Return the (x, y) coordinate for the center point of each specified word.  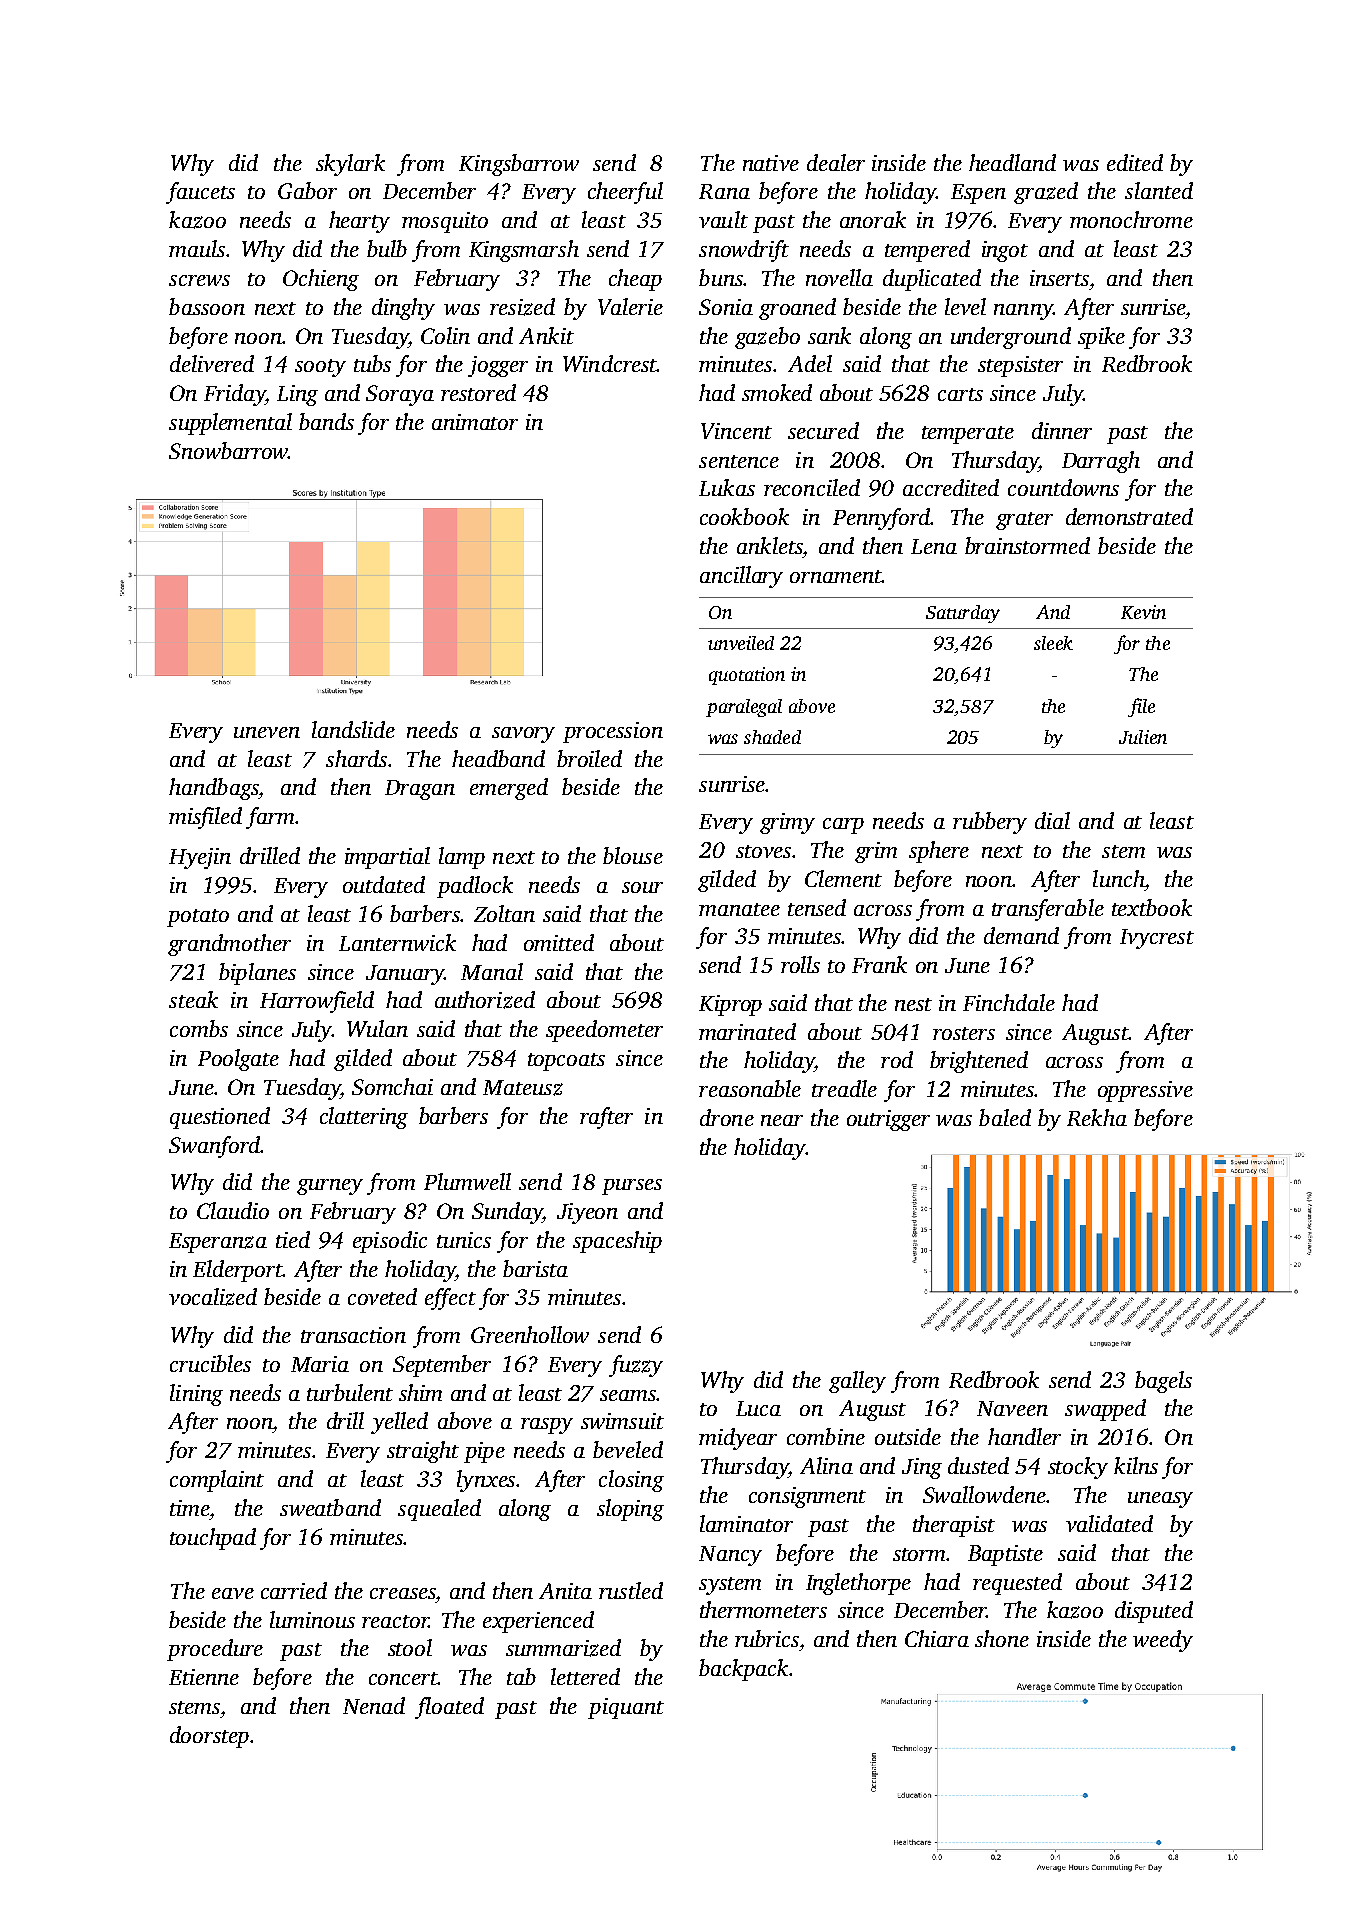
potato (198, 918)
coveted (382, 1296)
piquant (626, 1708)
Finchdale (1009, 1002)
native (771, 163)
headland (1012, 162)
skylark (350, 165)
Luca (758, 1408)
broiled (589, 758)
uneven (267, 732)
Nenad (374, 1705)
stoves (763, 851)
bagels (1163, 1382)
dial (1052, 820)
